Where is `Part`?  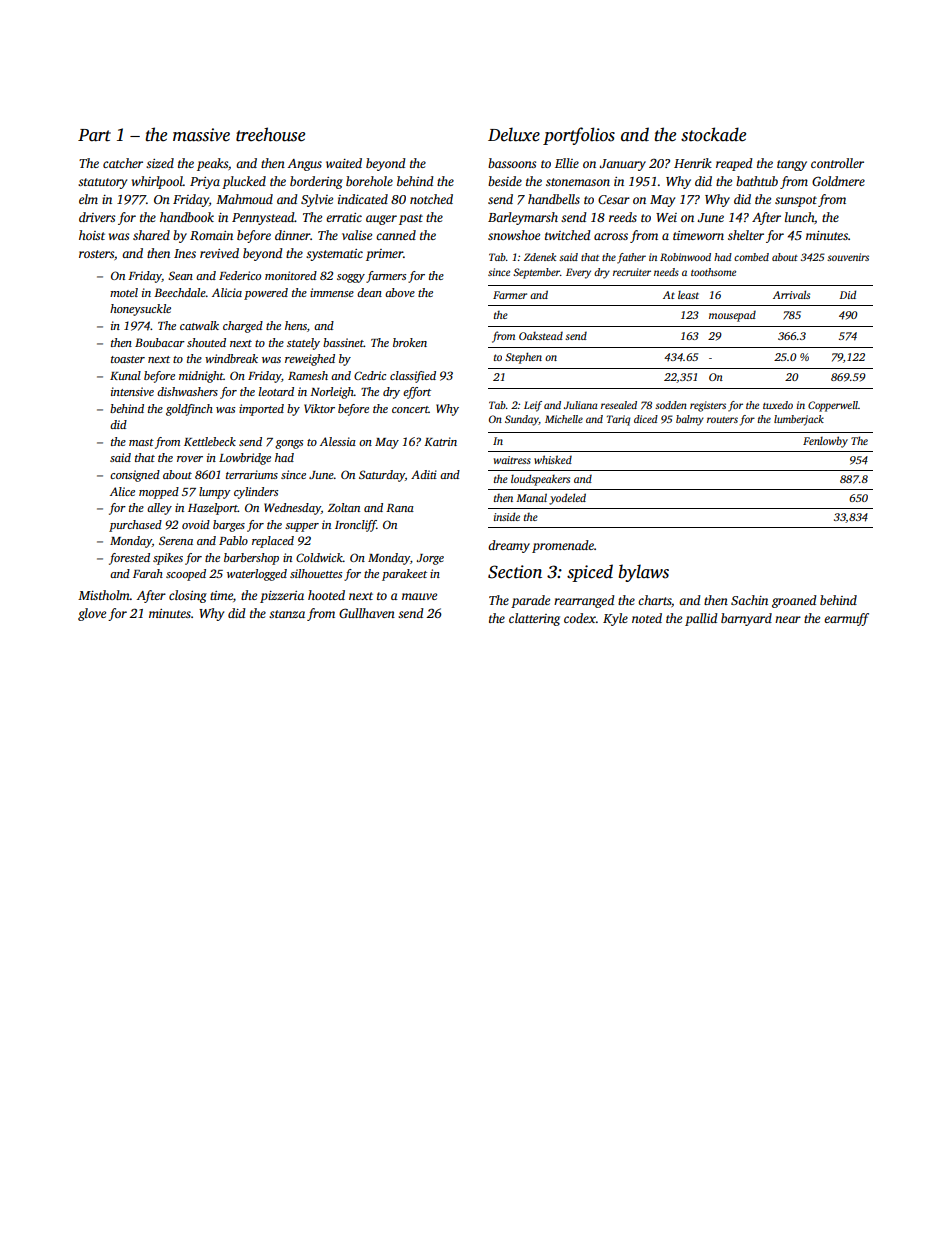 Part is located at coordinates (94, 135).
